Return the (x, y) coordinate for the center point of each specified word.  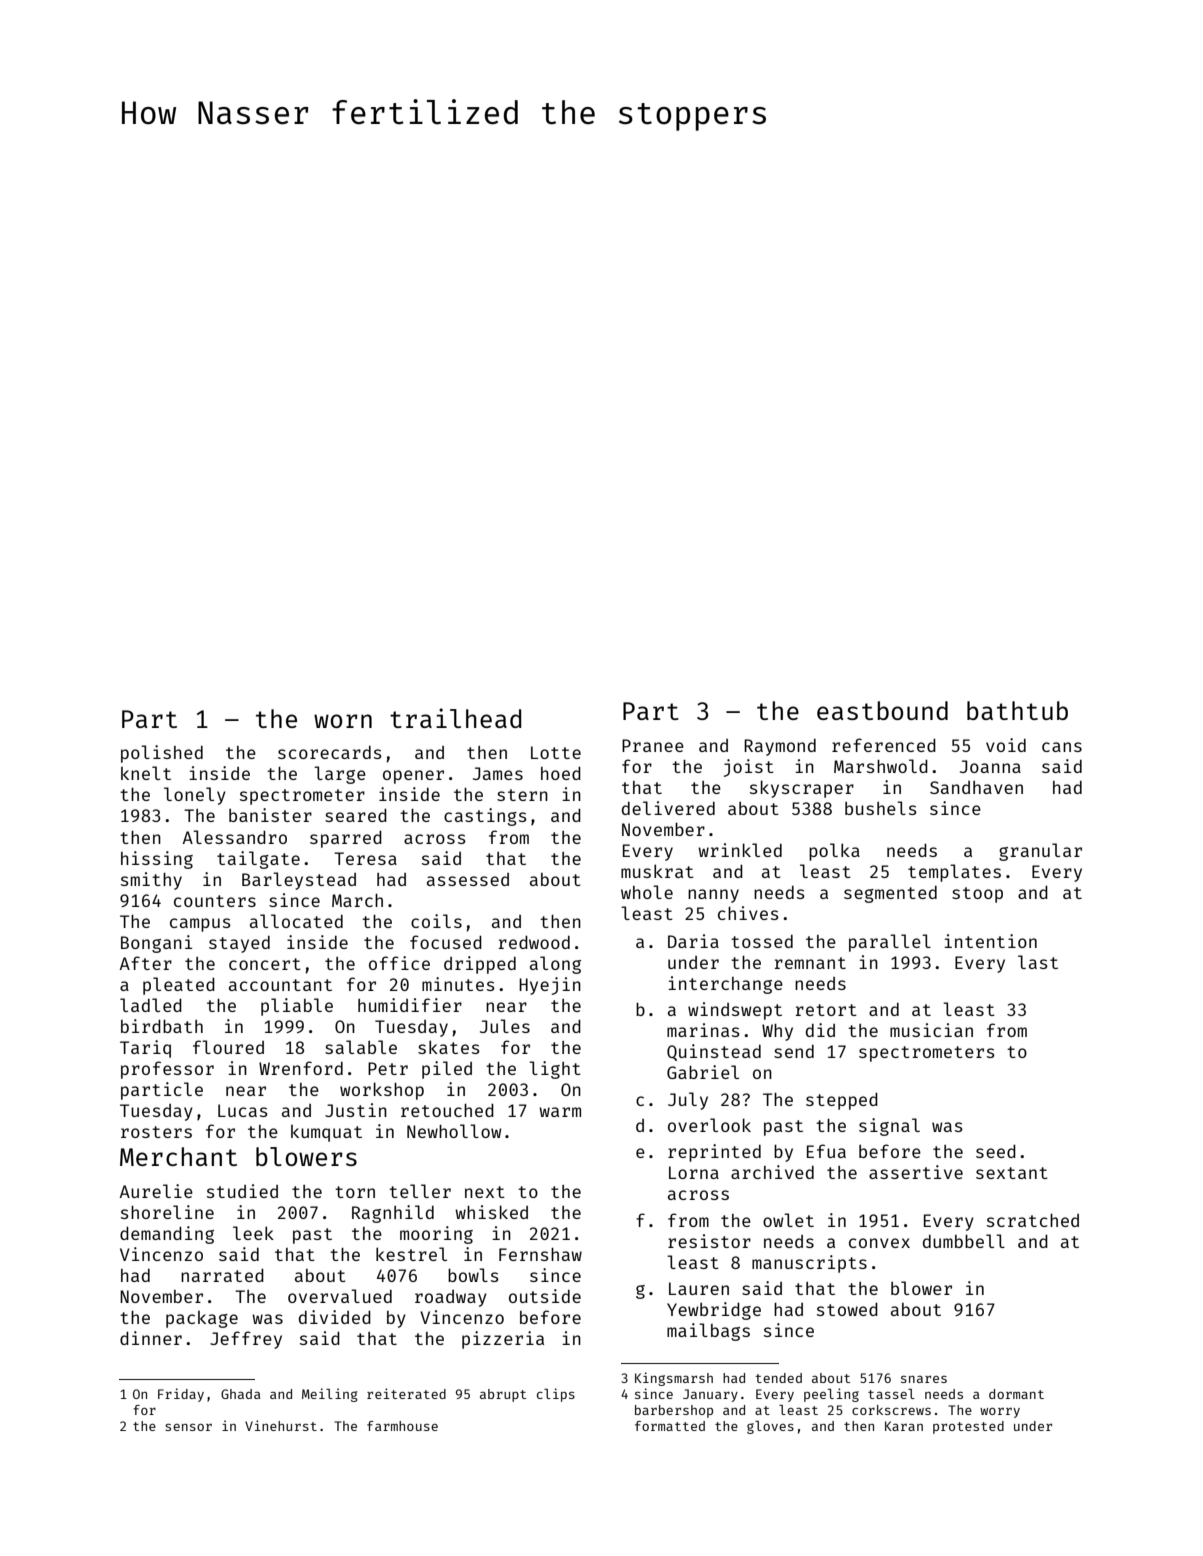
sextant (1012, 1173)
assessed (468, 879)
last (1038, 962)
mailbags (708, 1332)
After (146, 963)
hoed (561, 773)
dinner (151, 1338)
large (340, 775)
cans (1062, 747)
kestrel (411, 1254)
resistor (709, 1241)
